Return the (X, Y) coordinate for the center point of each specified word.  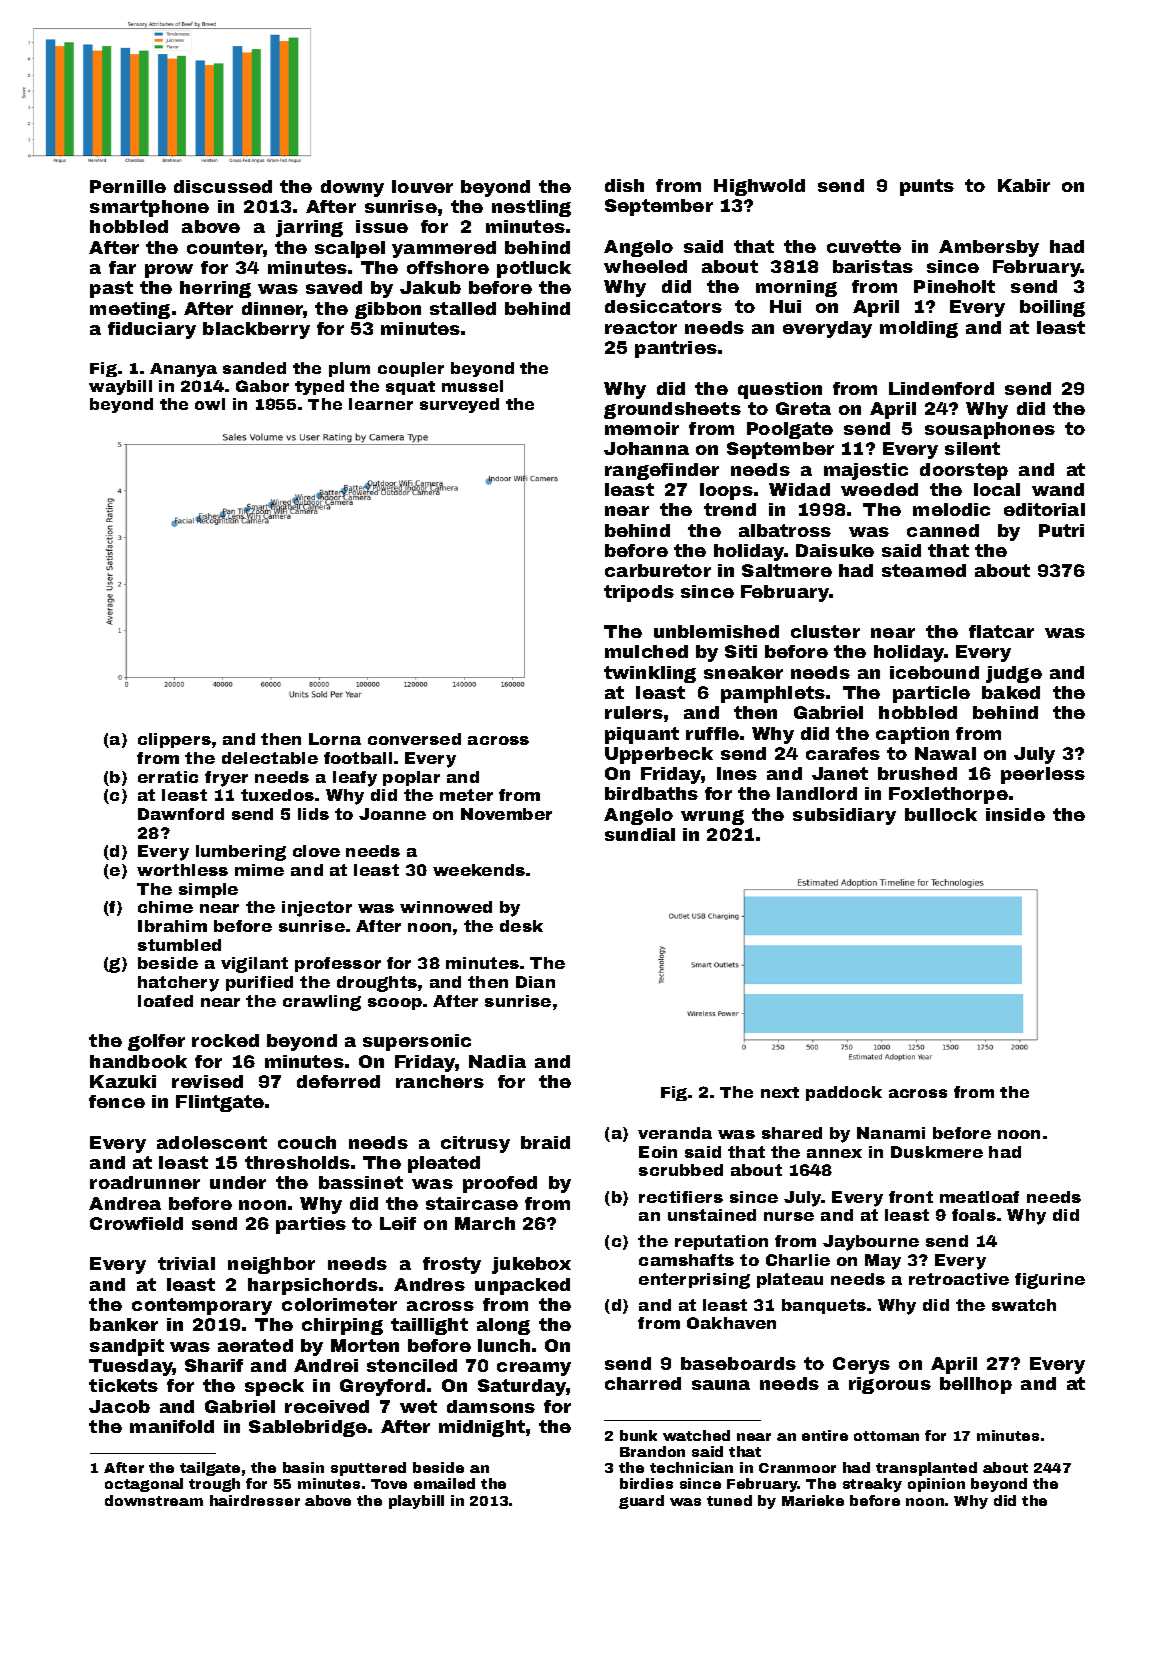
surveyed (459, 405)
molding (919, 329)
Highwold (759, 187)
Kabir (1024, 185)
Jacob (119, 1406)
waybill (120, 387)
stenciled (412, 1365)
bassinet (361, 1182)
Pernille (128, 186)
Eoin (658, 1152)
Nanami (891, 1133)
